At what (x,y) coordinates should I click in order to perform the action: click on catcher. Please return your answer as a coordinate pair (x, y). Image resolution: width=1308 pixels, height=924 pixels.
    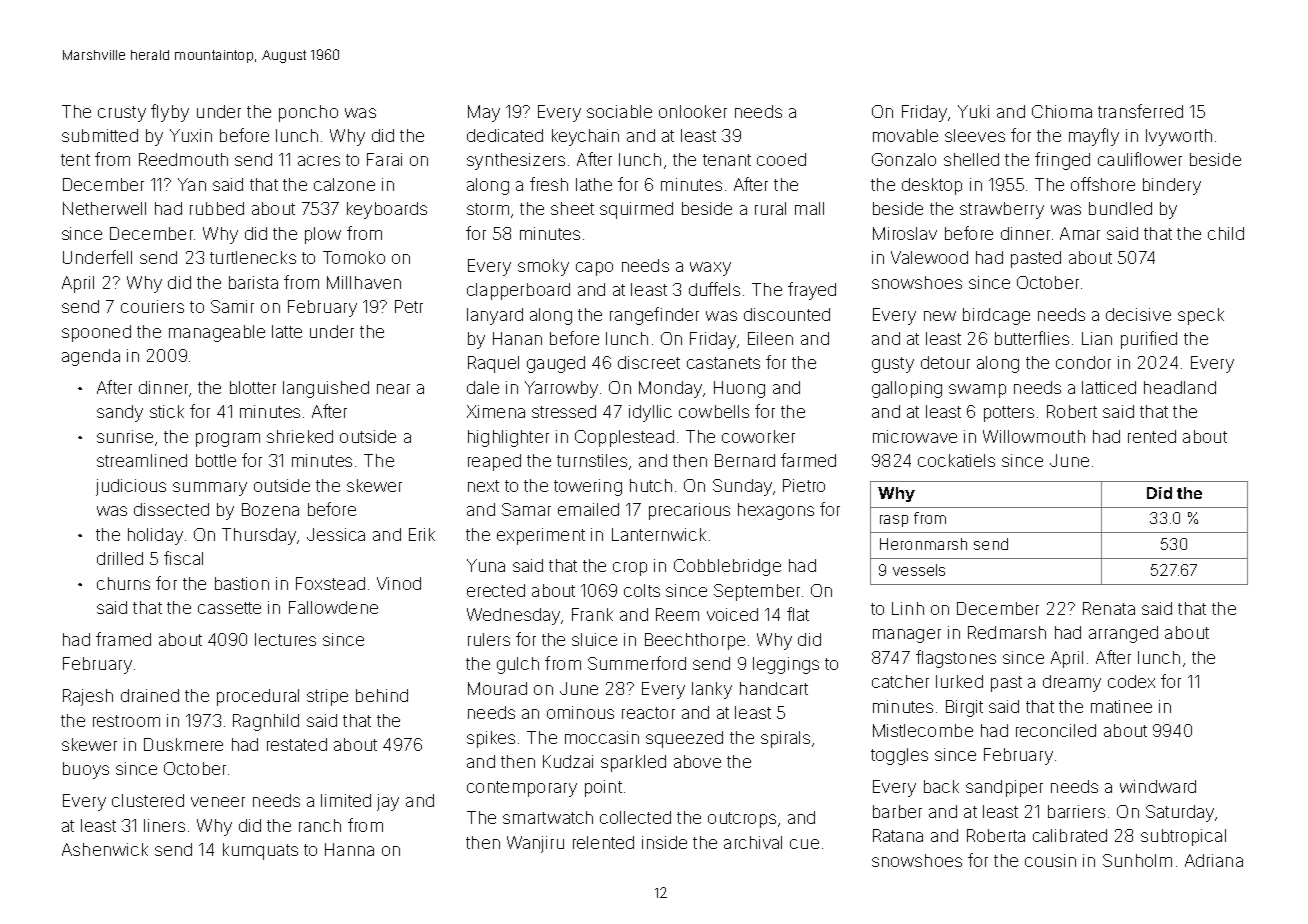
    Looking at the image, I should click on (900, 681).
